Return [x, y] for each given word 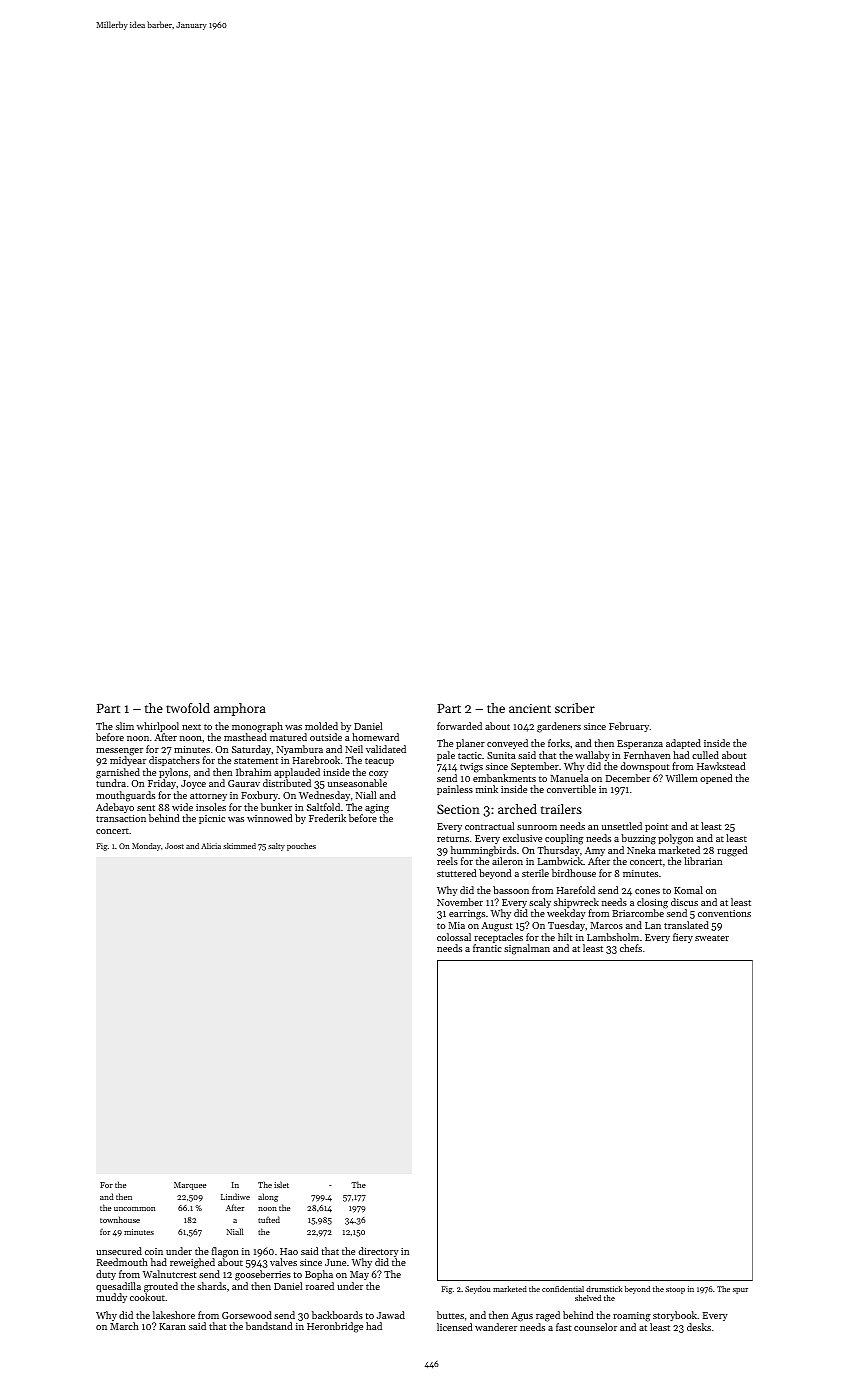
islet [281, 1184]
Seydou [478, 1290]
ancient [530, 708]
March [124, 1326]
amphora [240, 709]
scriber [575, 708]
